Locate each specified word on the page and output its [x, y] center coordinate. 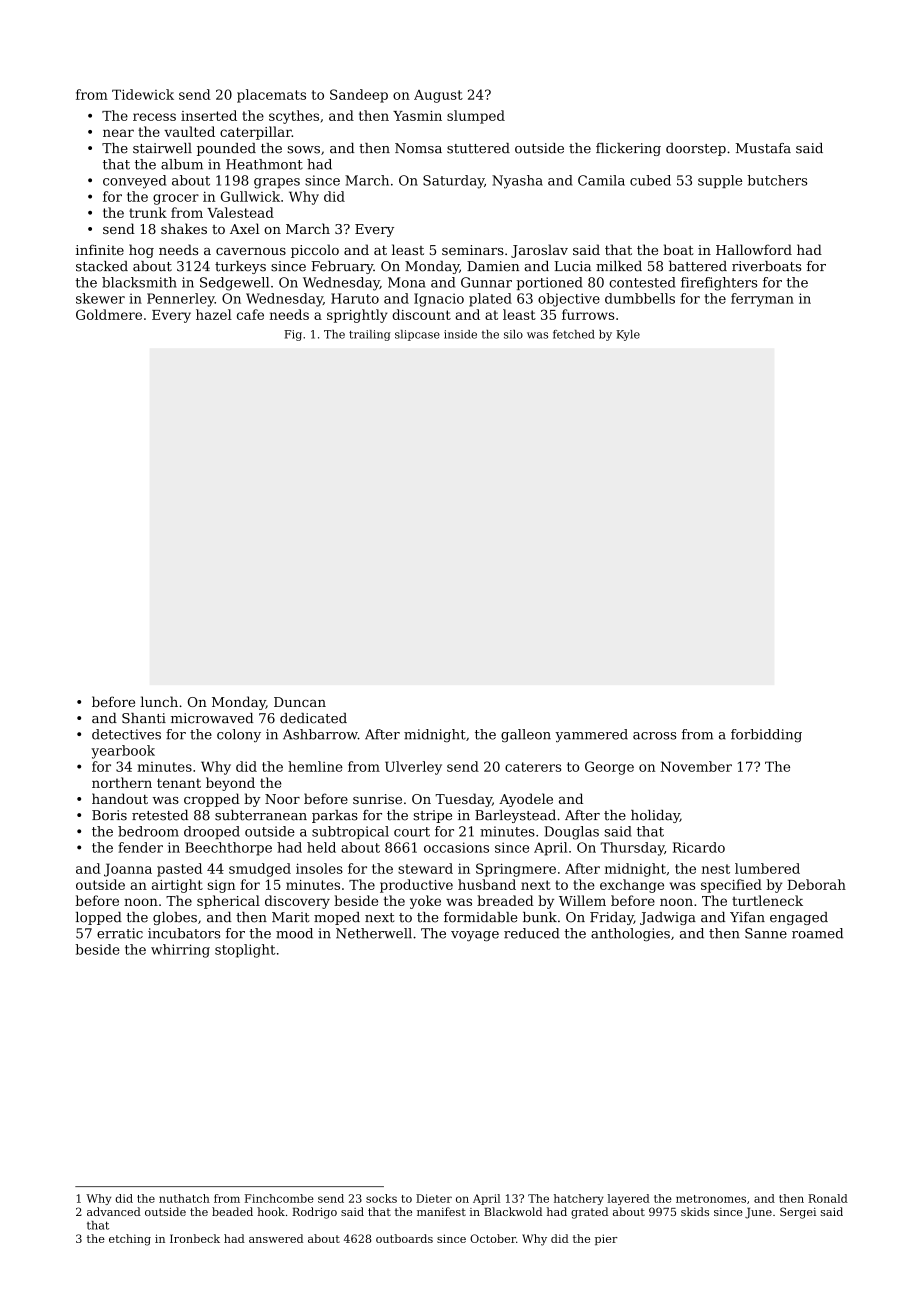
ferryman [762, 300]
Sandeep [359, 96]
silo [513, 334]
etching [130, 1240]
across [654, 736]
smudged [260, 870]
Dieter [434, 1198]
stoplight [245, 951]
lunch [159, 701]
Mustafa [763, 148]
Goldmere [109, 314]
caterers [533, 767]
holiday [655, 816]
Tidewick [143, 94]
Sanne [766, 933]
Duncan [300, 702]
